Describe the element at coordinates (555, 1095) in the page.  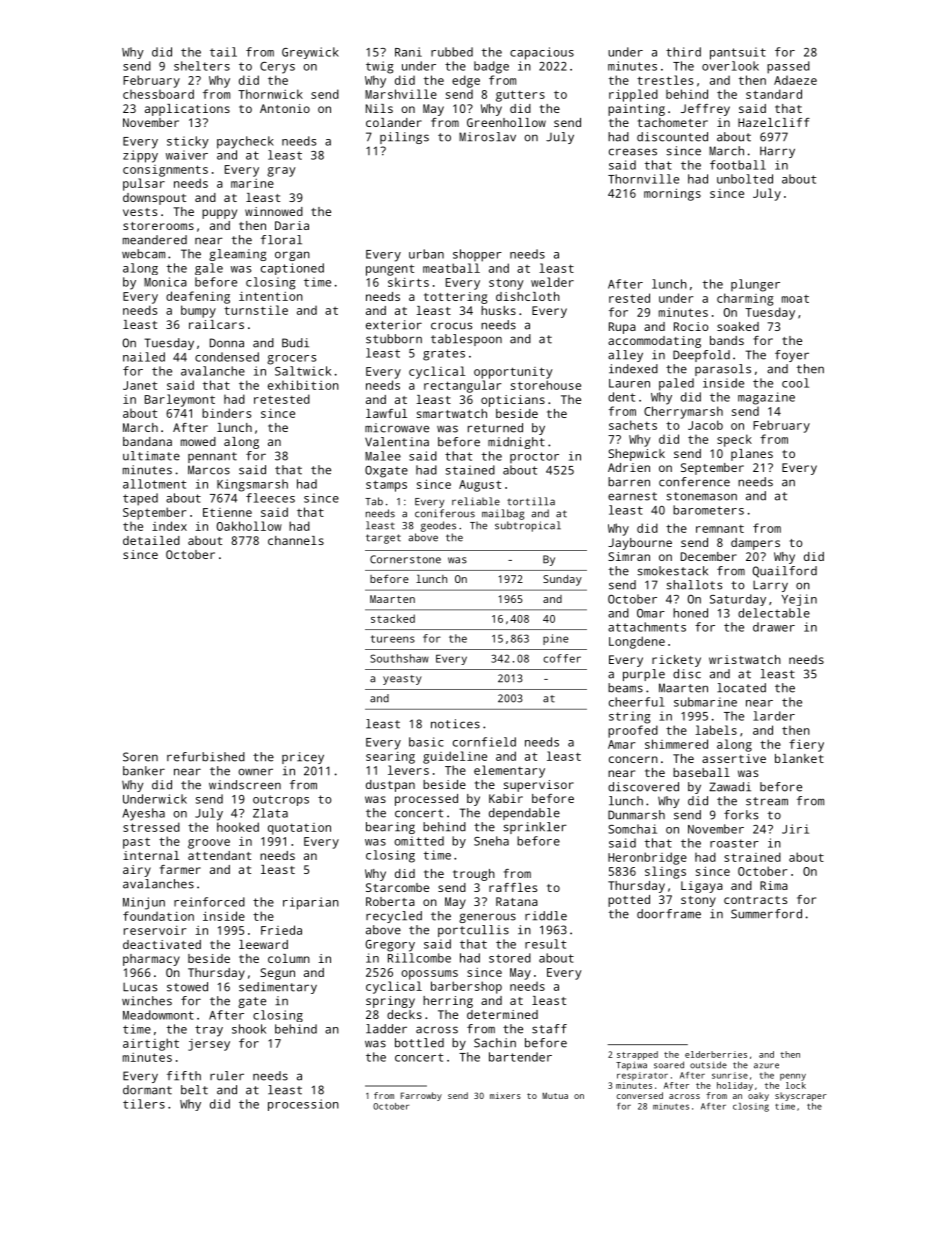
I see `Mutua` at that location.
